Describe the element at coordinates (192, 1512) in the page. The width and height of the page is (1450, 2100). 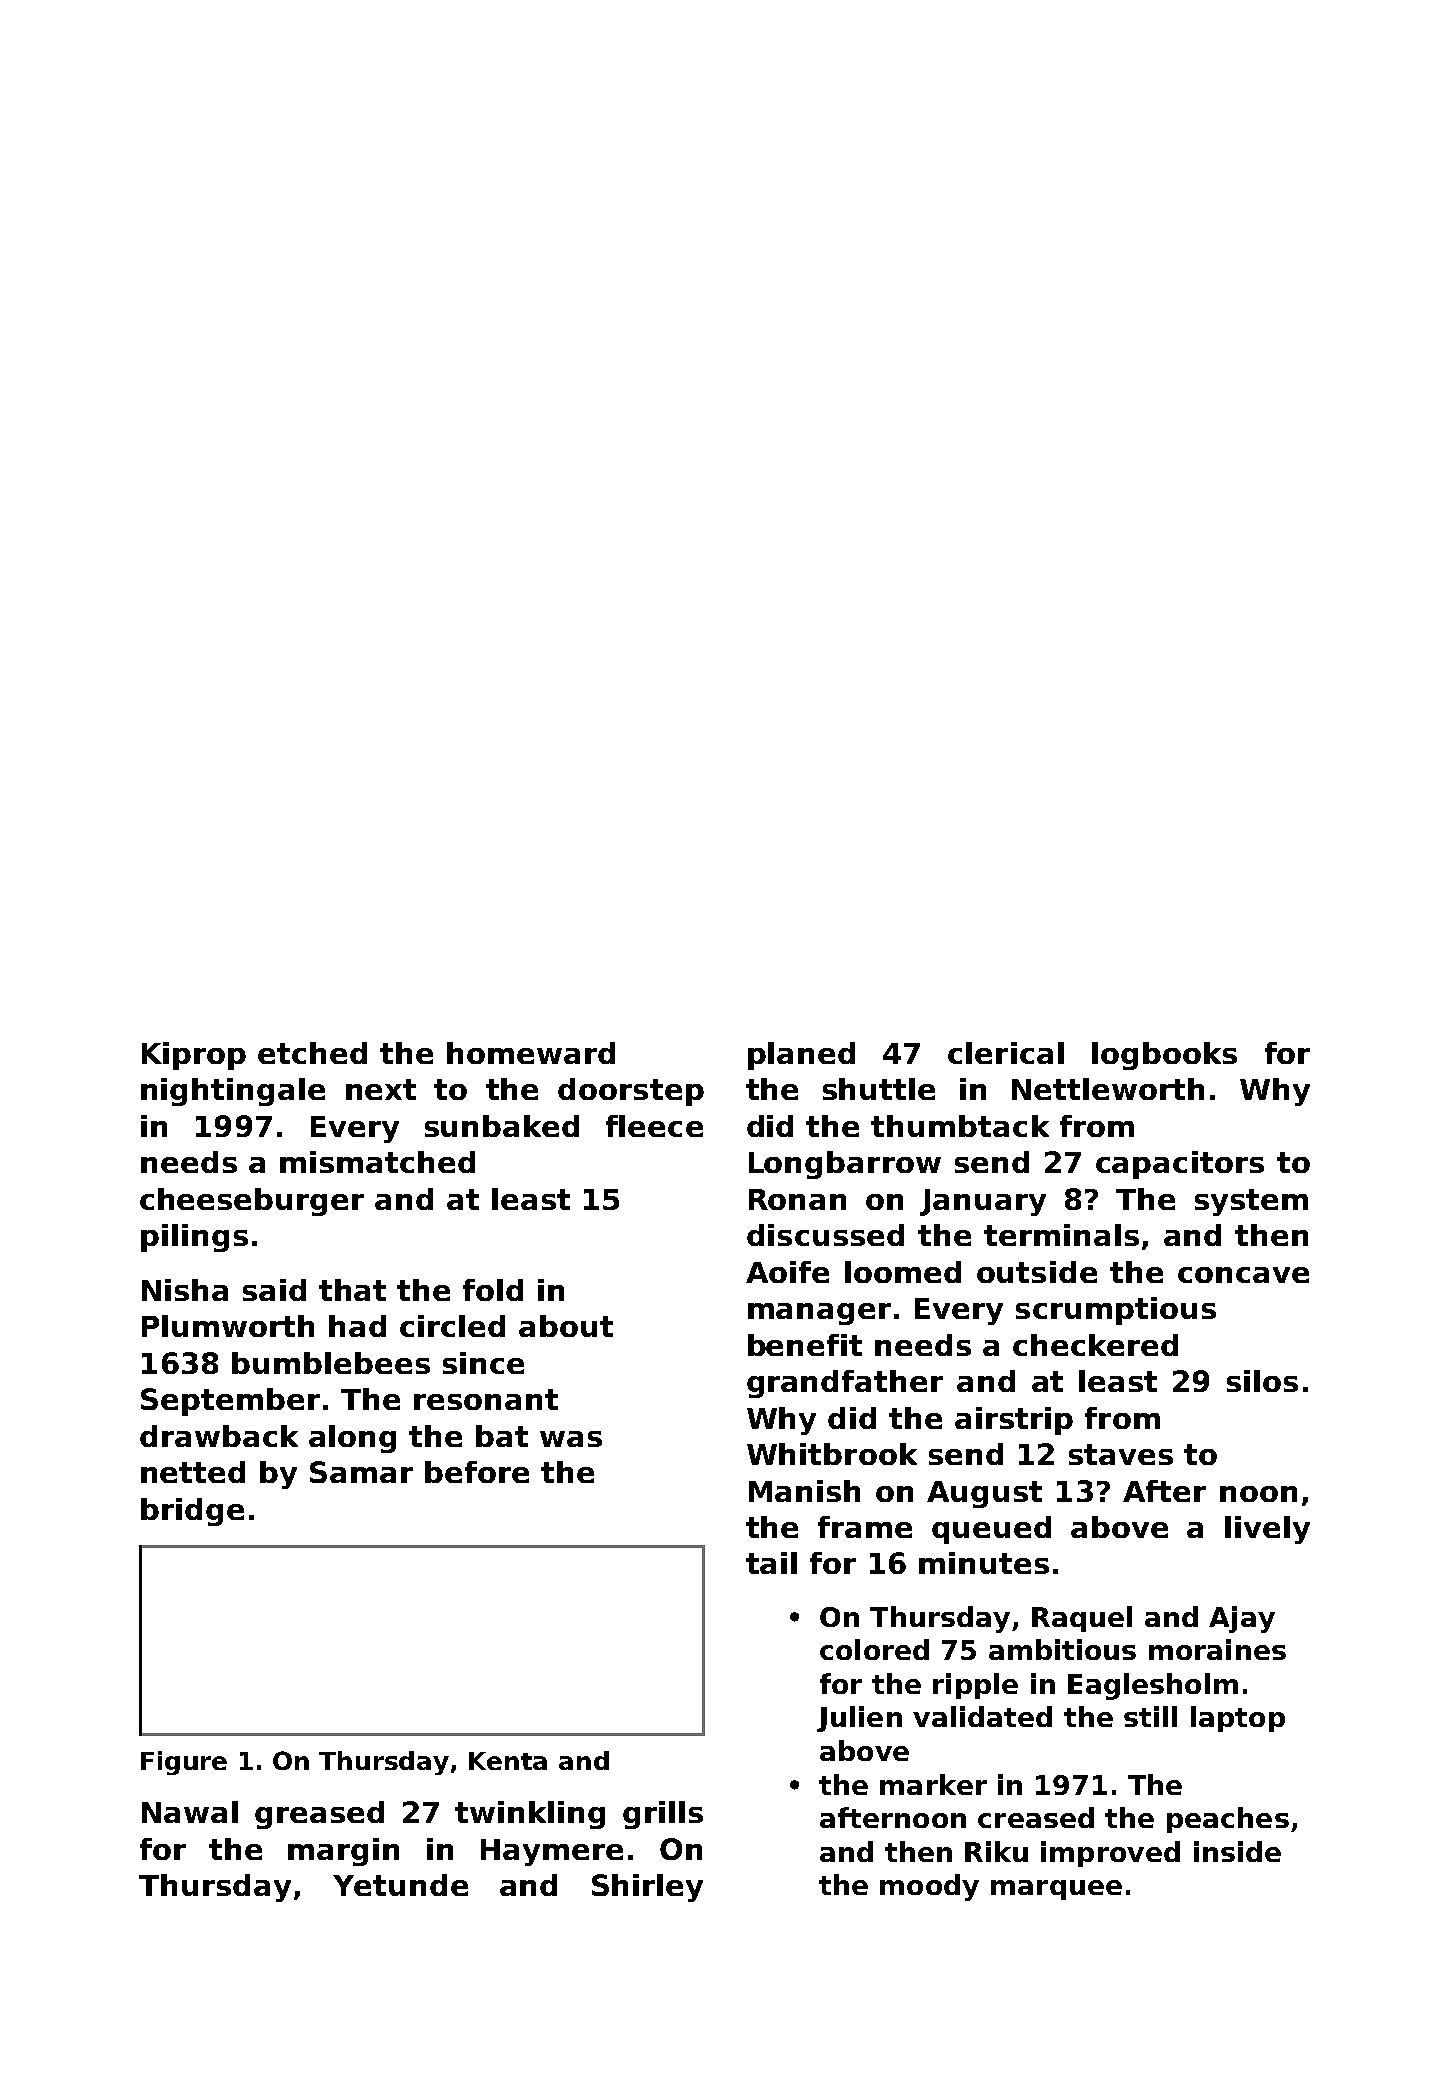
I see `bridge` at that location.
